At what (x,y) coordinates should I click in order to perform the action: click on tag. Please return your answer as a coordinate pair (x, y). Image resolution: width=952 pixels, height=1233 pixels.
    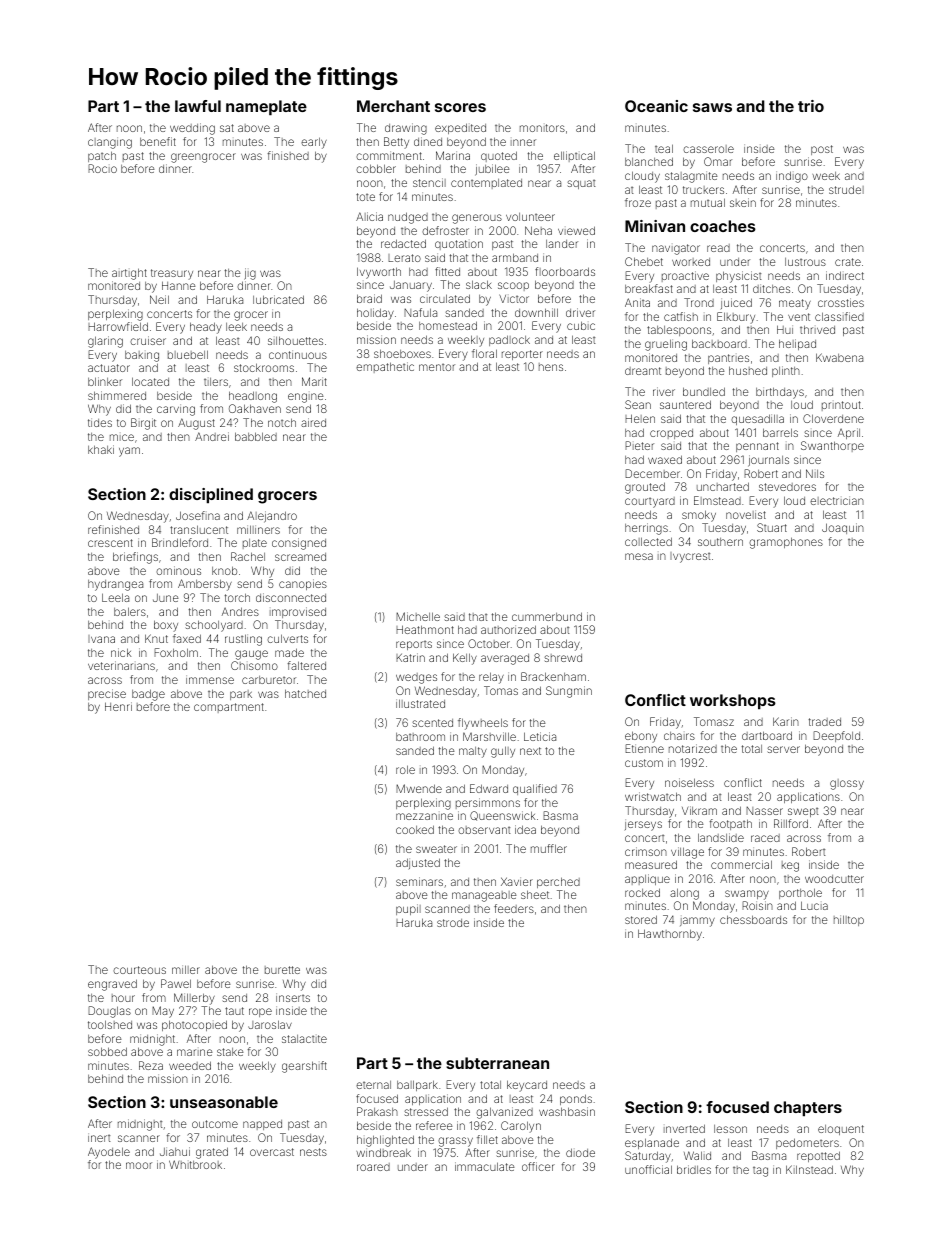
    Looking at the image, I should click on (760, 1171).
